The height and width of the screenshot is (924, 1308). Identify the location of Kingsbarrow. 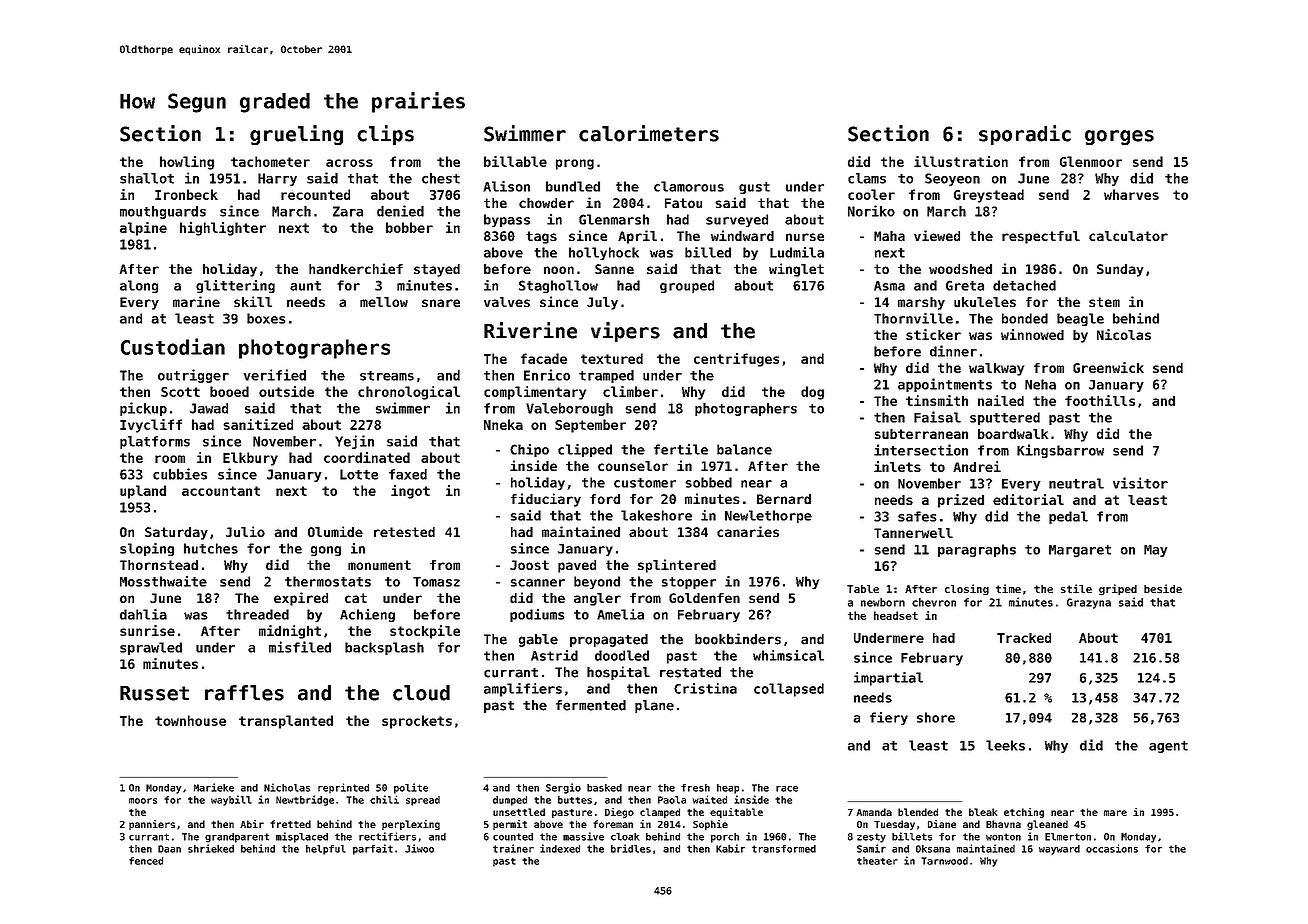
(1060, 451).
